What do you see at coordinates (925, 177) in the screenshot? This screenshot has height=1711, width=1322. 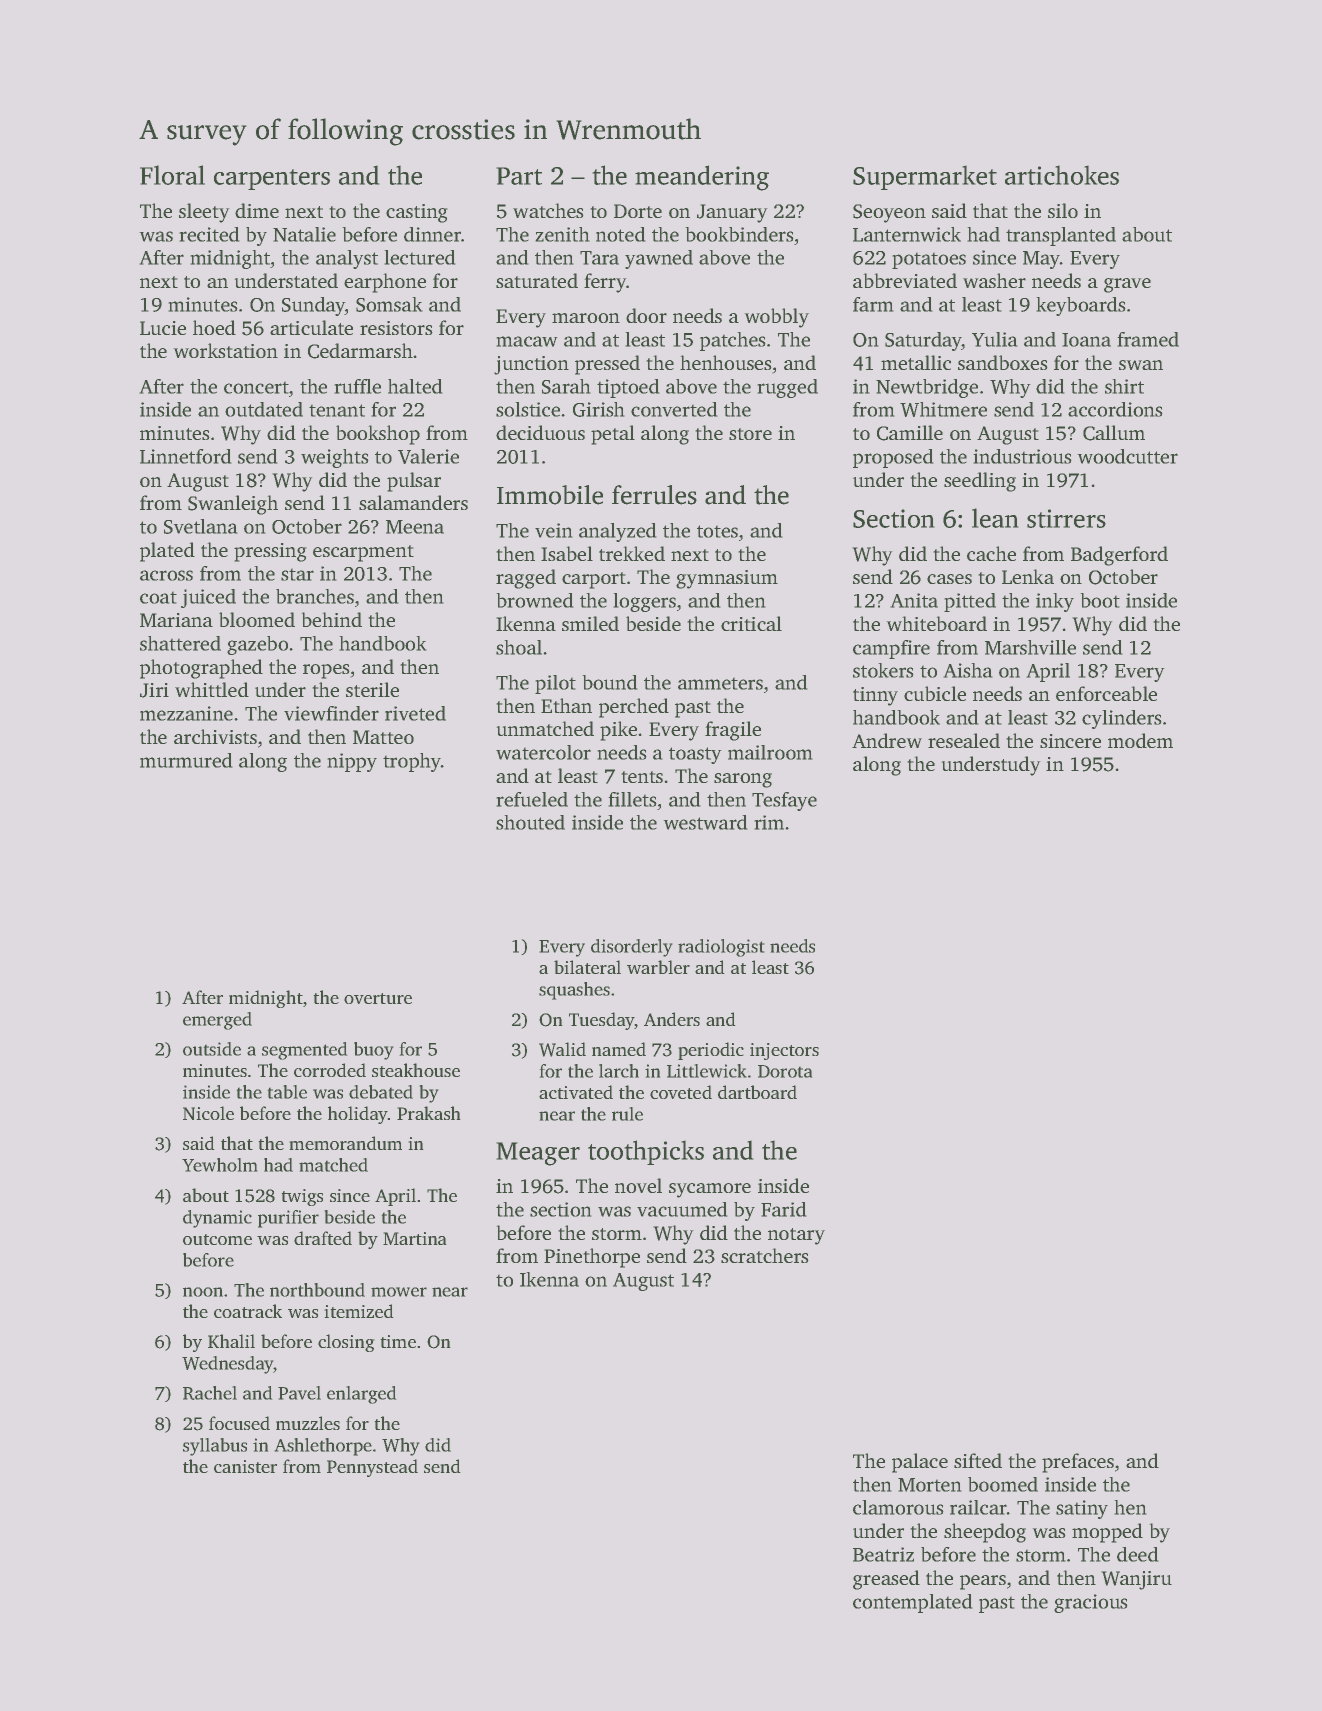 I see `Supermarket` at bounding box center [925, 177].
